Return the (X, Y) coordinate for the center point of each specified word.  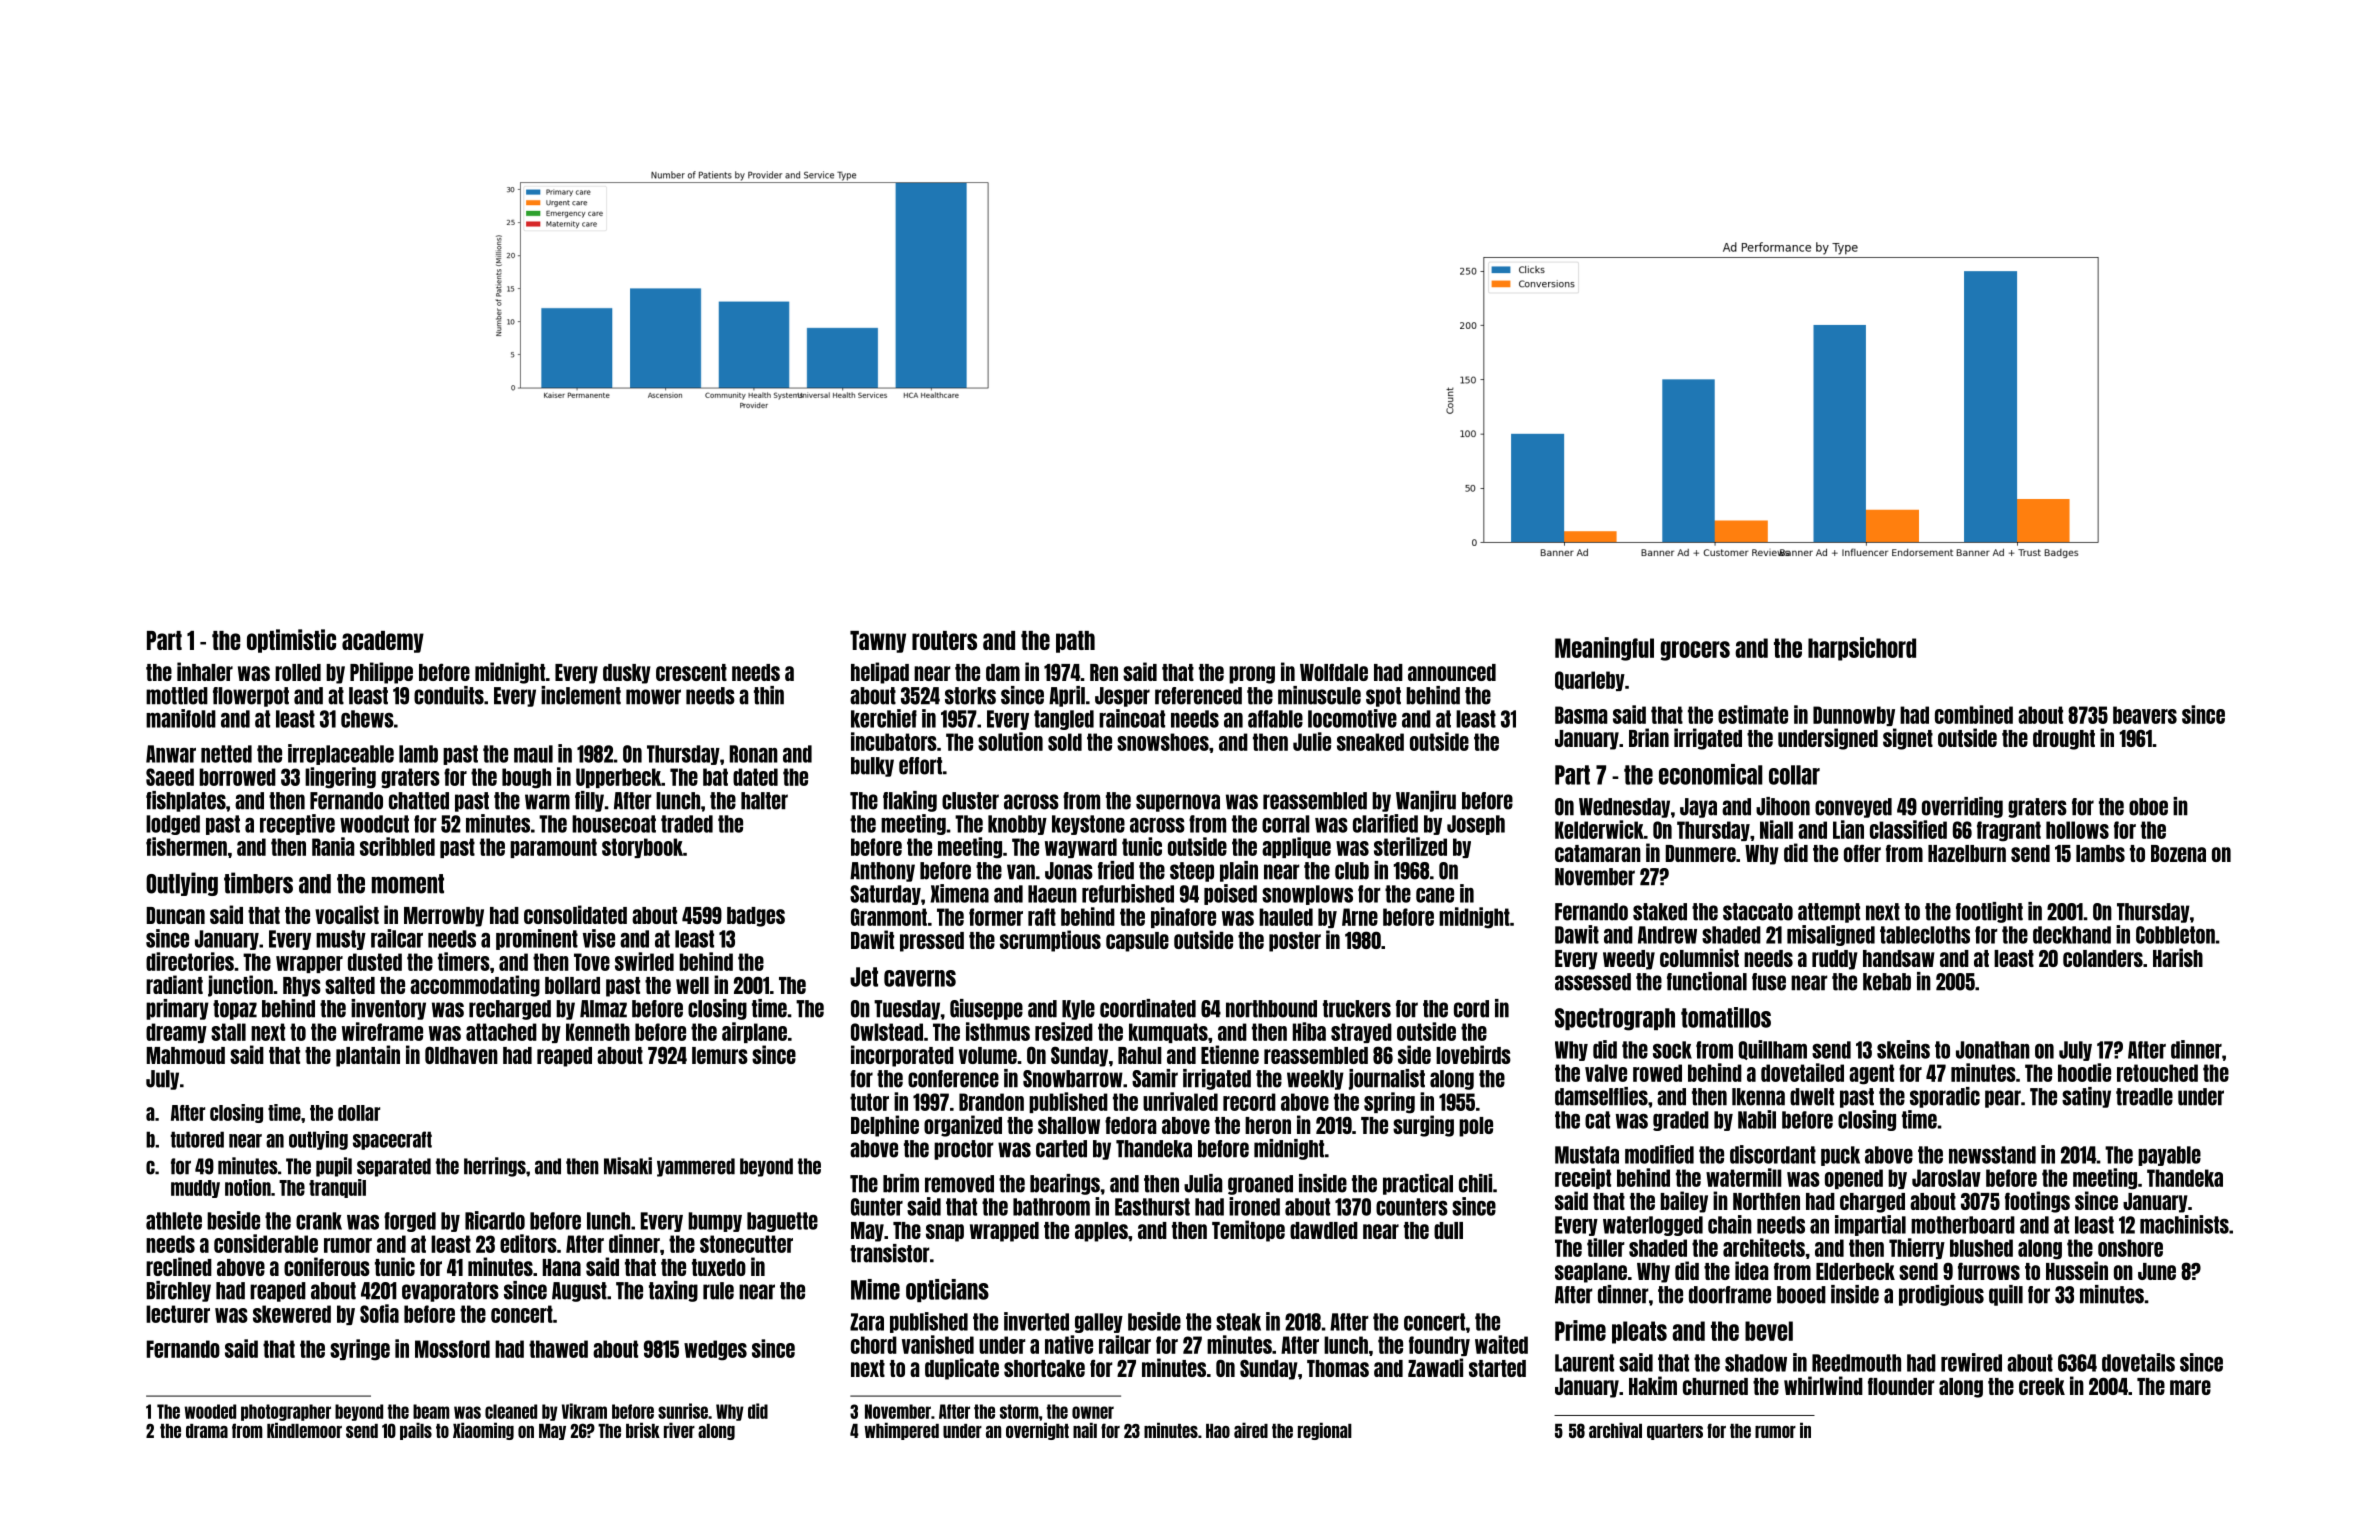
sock (1672, 1050)
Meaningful (1604, 649)
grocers (1695, 651)
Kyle (1078, 1010)
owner (1093, 1412)
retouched (2157, 1073)
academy (383, 642)
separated (394, 1167)
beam (431, 1411)
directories (190, 961)
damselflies (1601, 1096)
